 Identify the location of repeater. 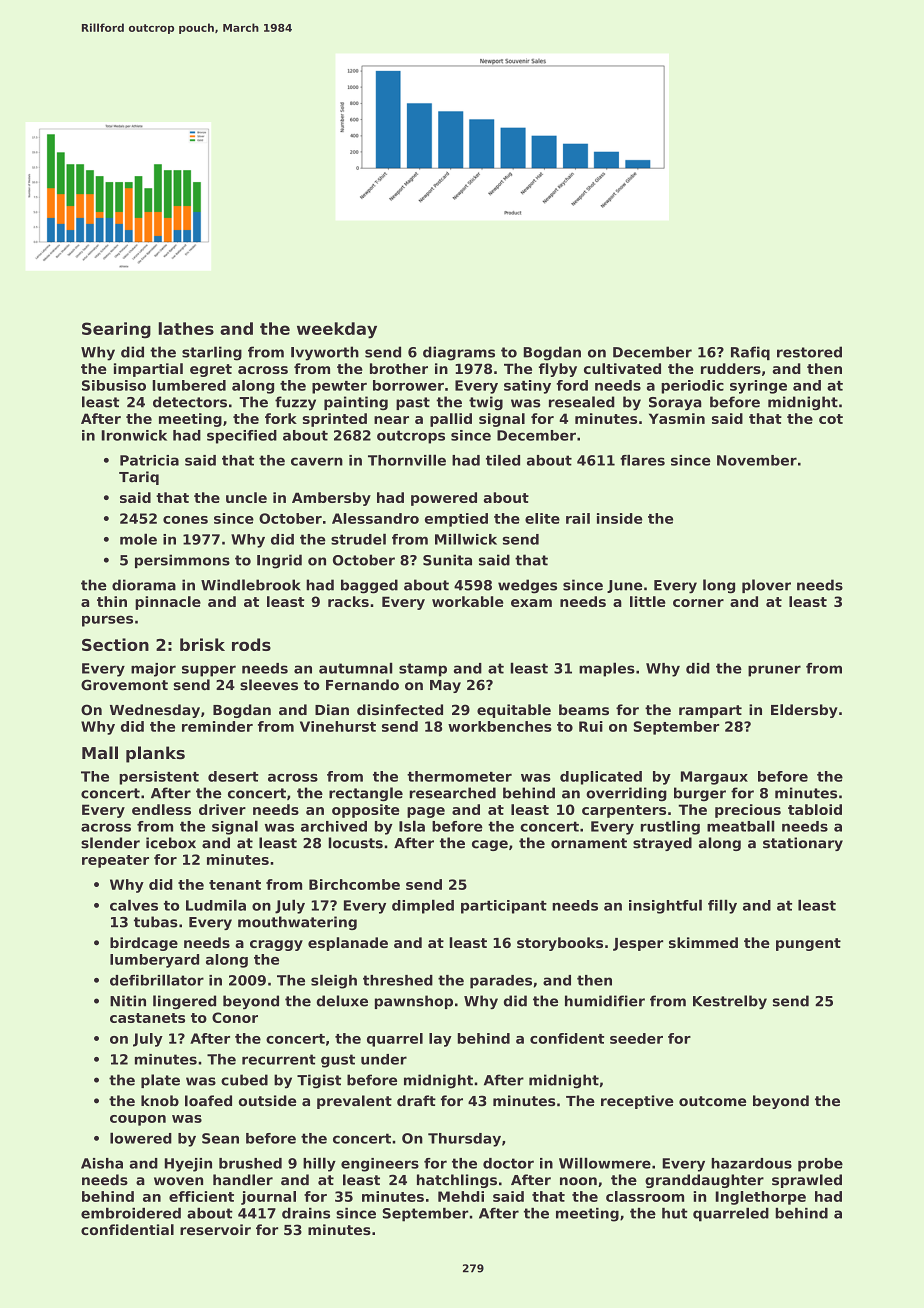
(115, 861).
